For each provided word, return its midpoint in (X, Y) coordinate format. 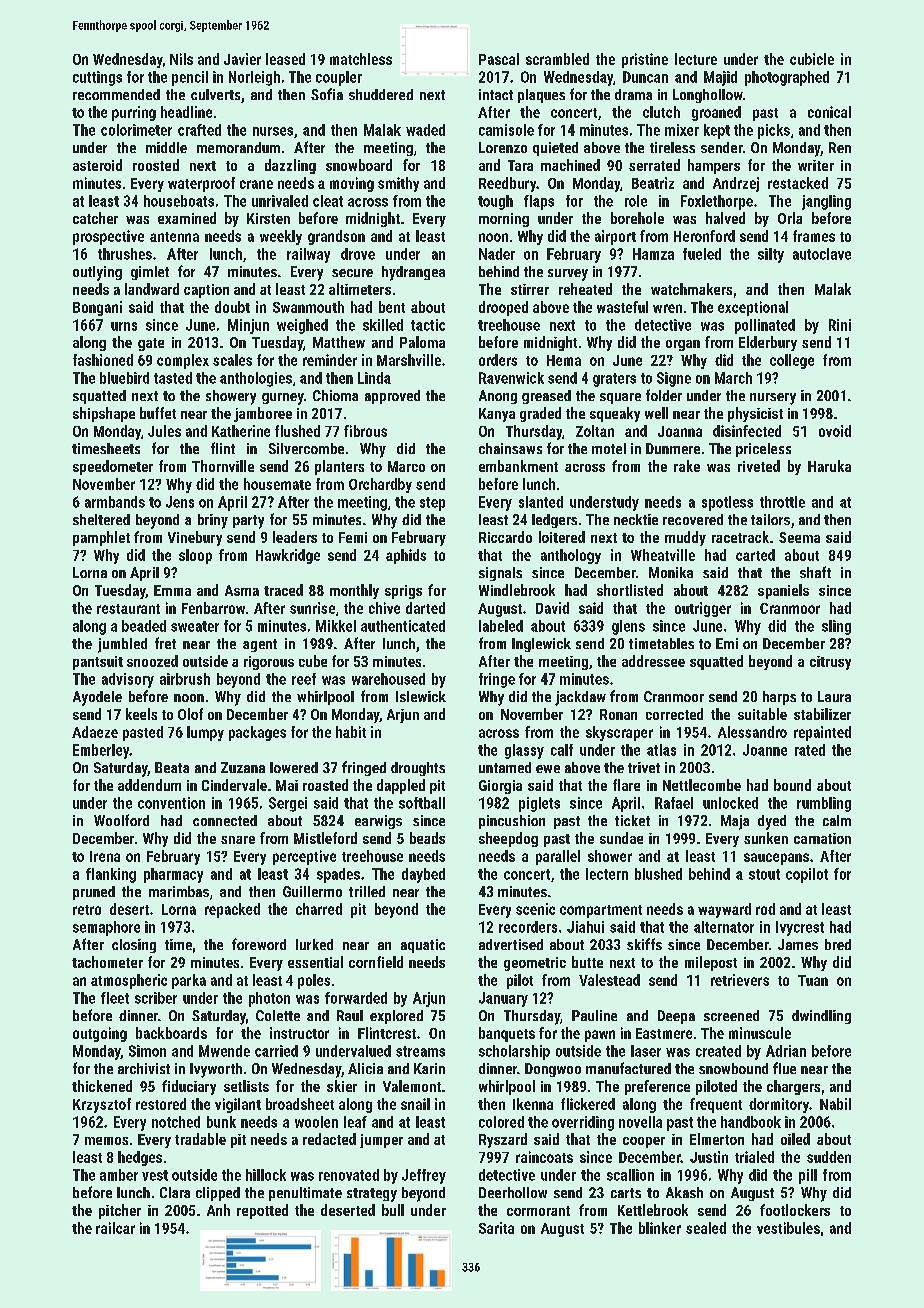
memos (106, 1141)
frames (814, 236)
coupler (339, 78)
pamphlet (101, 538)
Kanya (497, 415)
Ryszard (503, 1140)
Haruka (829, 466)
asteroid (97, 165)
